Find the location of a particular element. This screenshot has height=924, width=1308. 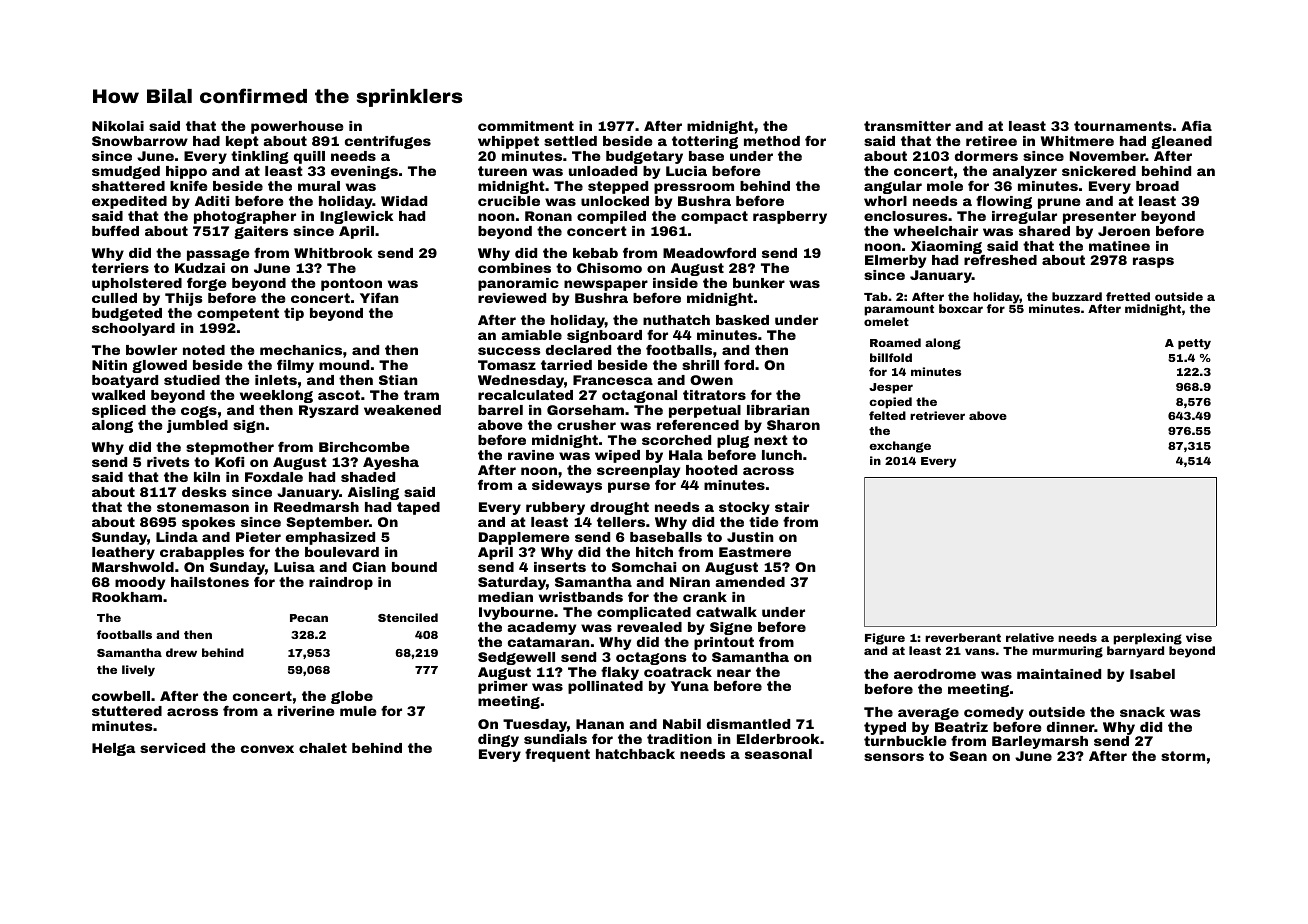

frequent is located at coordinates (557, 755).
